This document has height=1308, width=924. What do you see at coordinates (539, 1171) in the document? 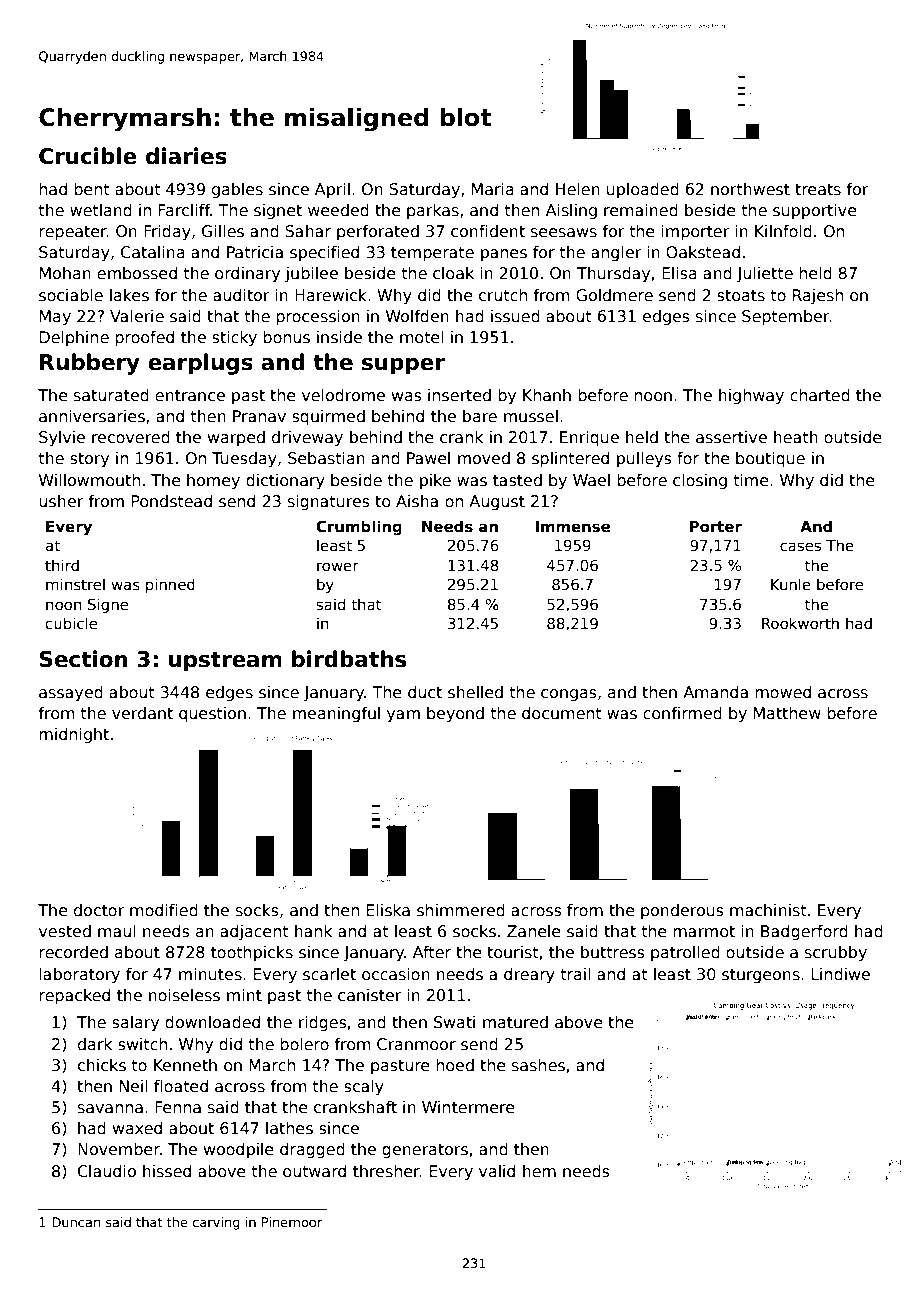
I see `hem` at bounding box center [539, 1171].
